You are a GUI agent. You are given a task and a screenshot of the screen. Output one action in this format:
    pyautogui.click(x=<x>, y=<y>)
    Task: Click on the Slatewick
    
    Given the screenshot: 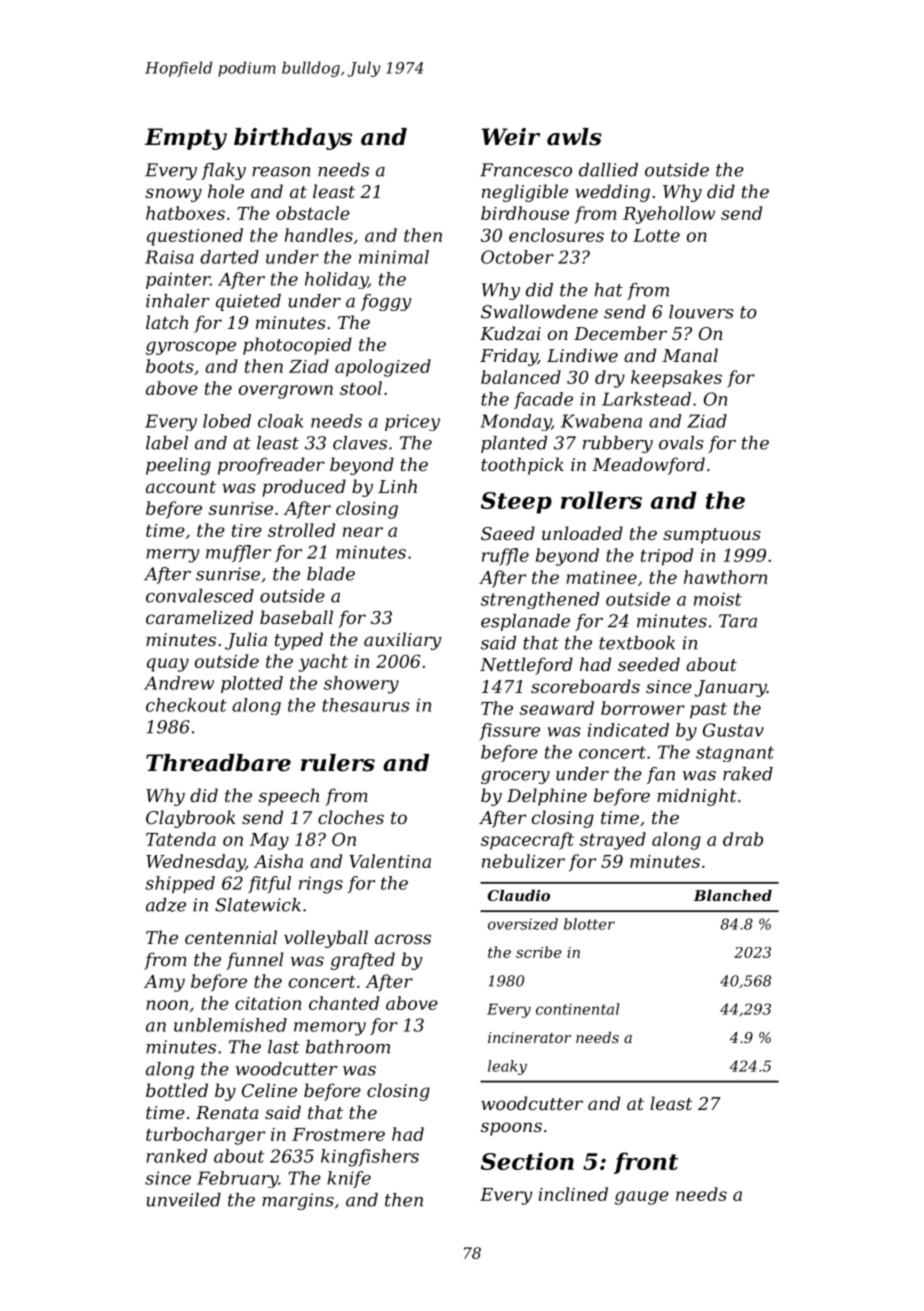 What is the action you would take?
    pyautogui.click(x=258, y=905)
